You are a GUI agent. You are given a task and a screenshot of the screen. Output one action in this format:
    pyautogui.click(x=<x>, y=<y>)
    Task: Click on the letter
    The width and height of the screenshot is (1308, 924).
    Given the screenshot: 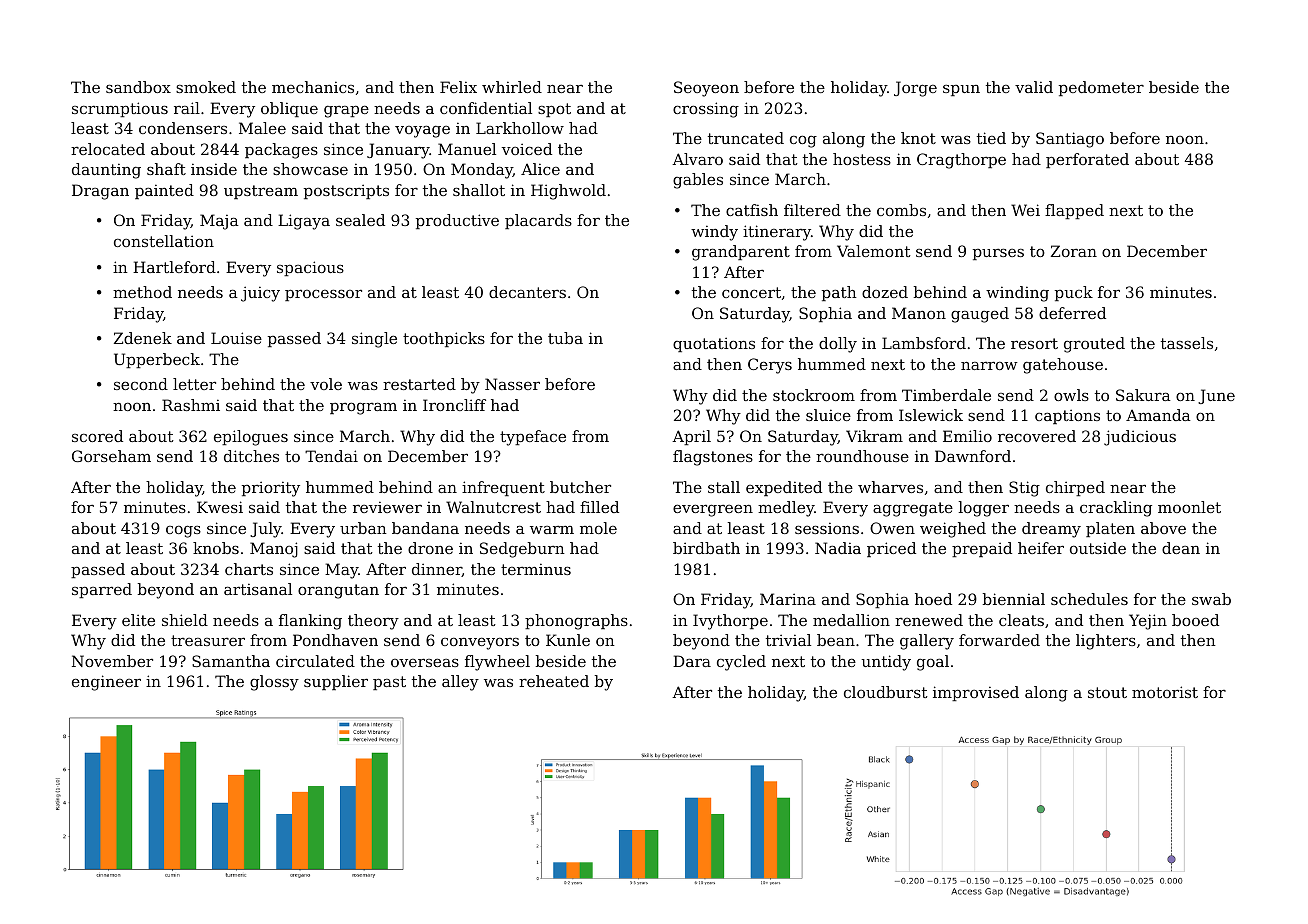 What is the action you would take?
    pyautogui.click(x=194, y=384)
